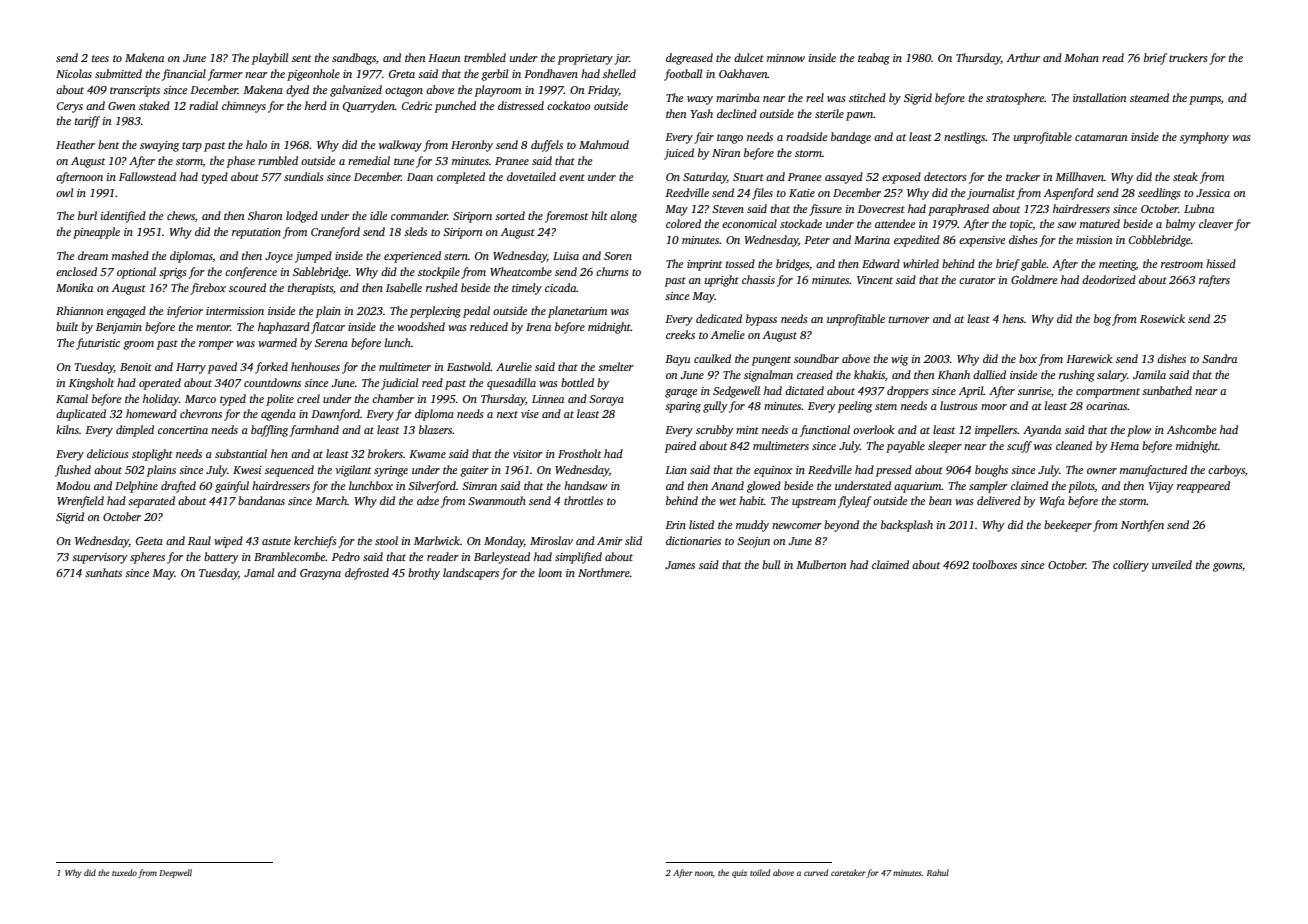  Describe the element at coordinates (175, 873) in the document. I see `Deepwell` at that location.
